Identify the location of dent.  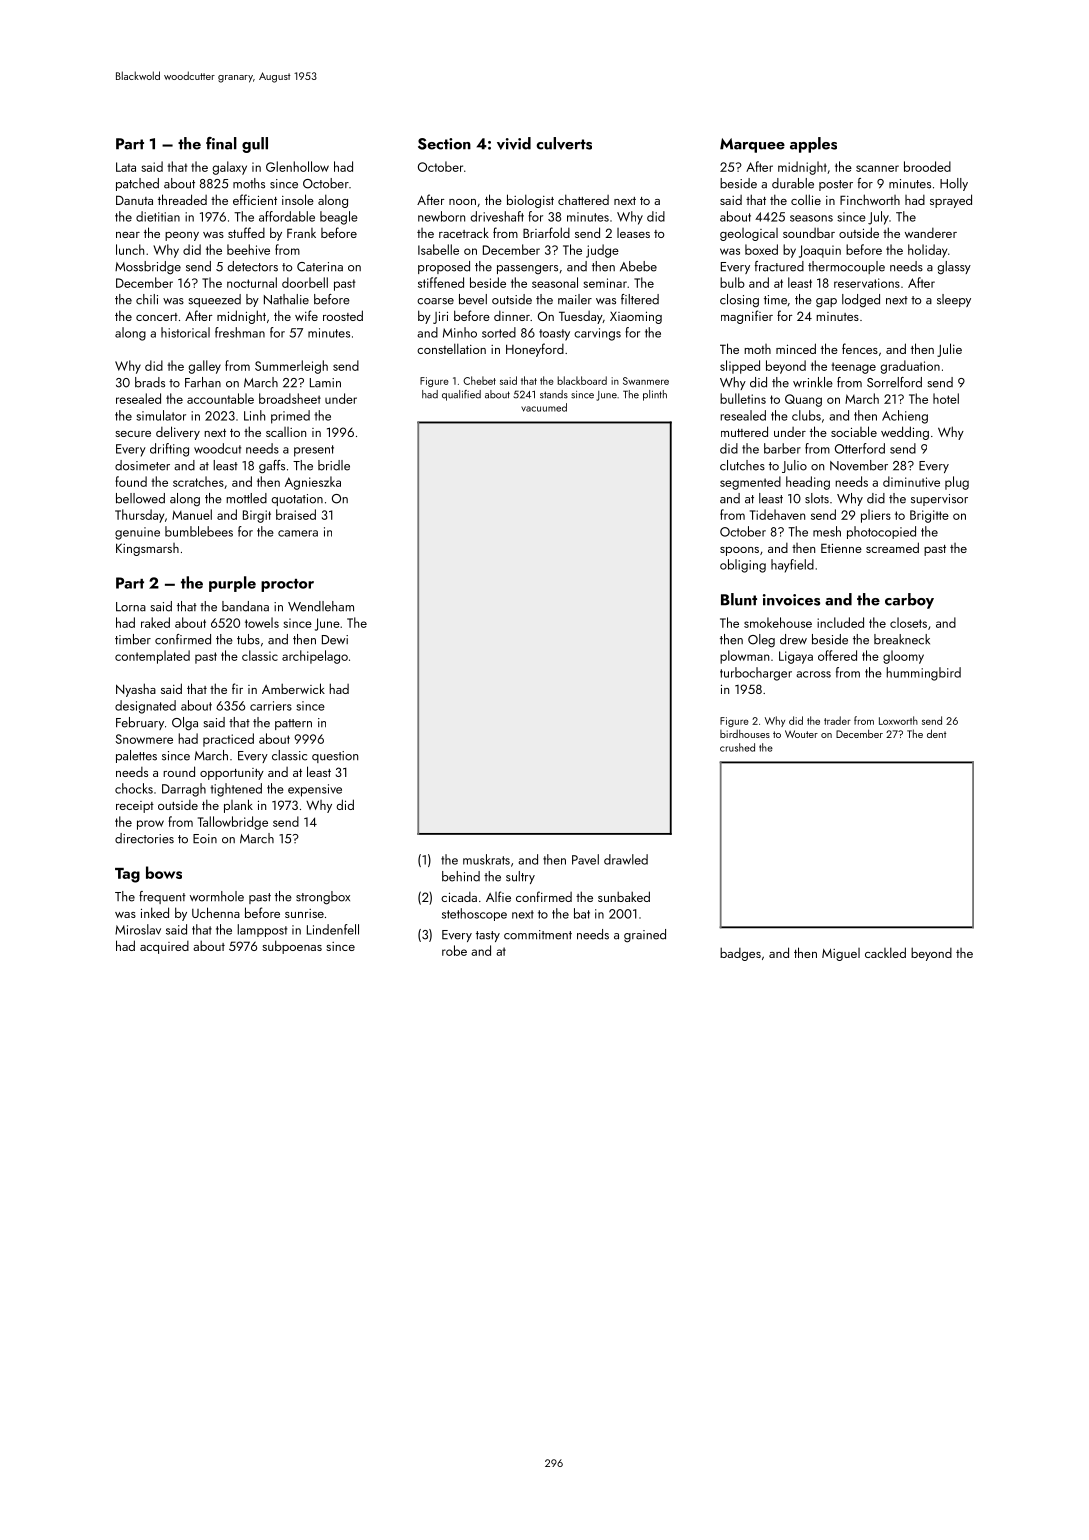
(936, 733).
